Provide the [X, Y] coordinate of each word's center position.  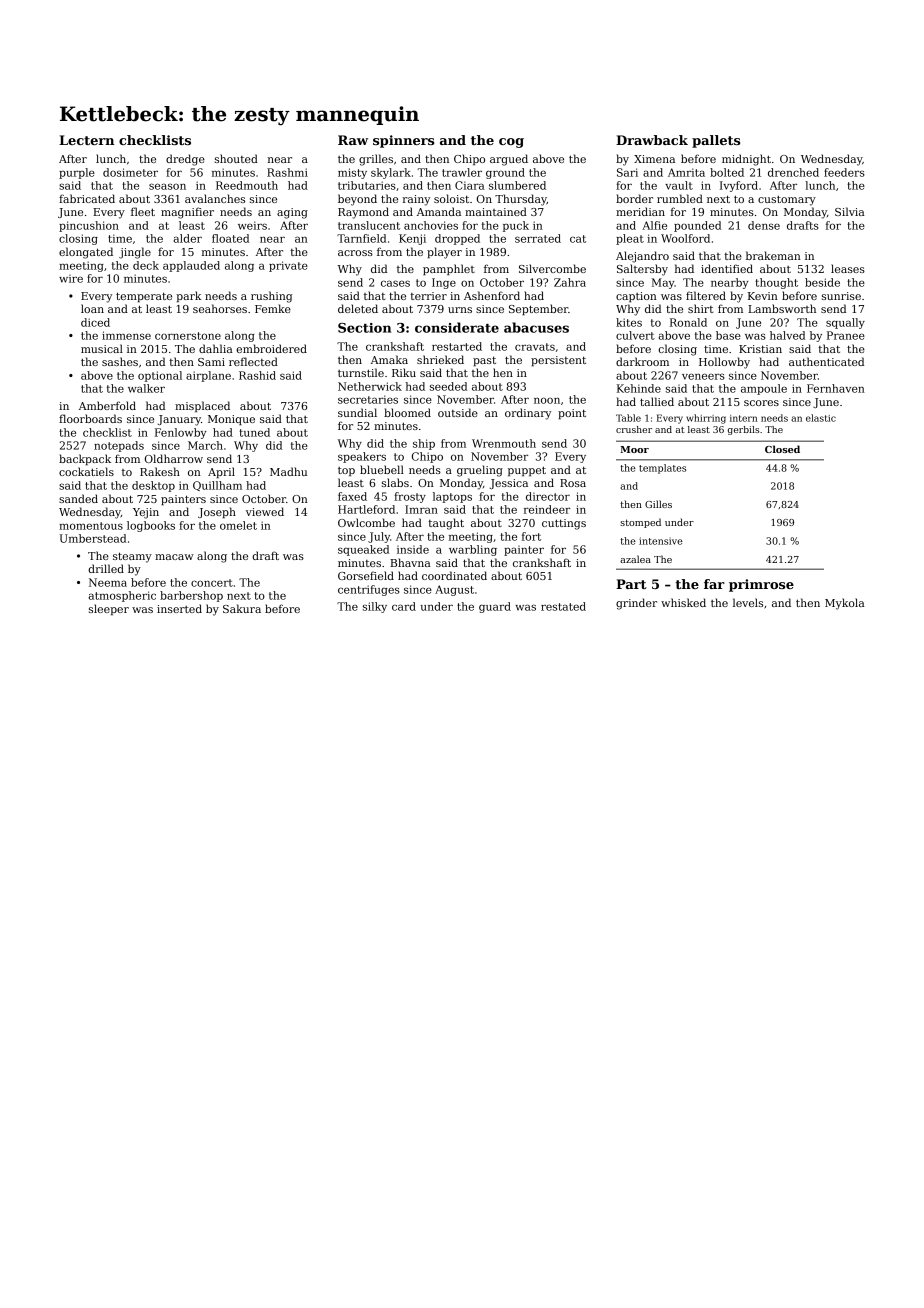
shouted [236, 158]
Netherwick [370, 386]
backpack [85, 459]
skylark [391, 173]
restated [563, 606]
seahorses [220, 308]
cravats [535, 347]
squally [845, 323]
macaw [174, 557]
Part [631, 584]
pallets [716, 141]
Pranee [846, 335]
